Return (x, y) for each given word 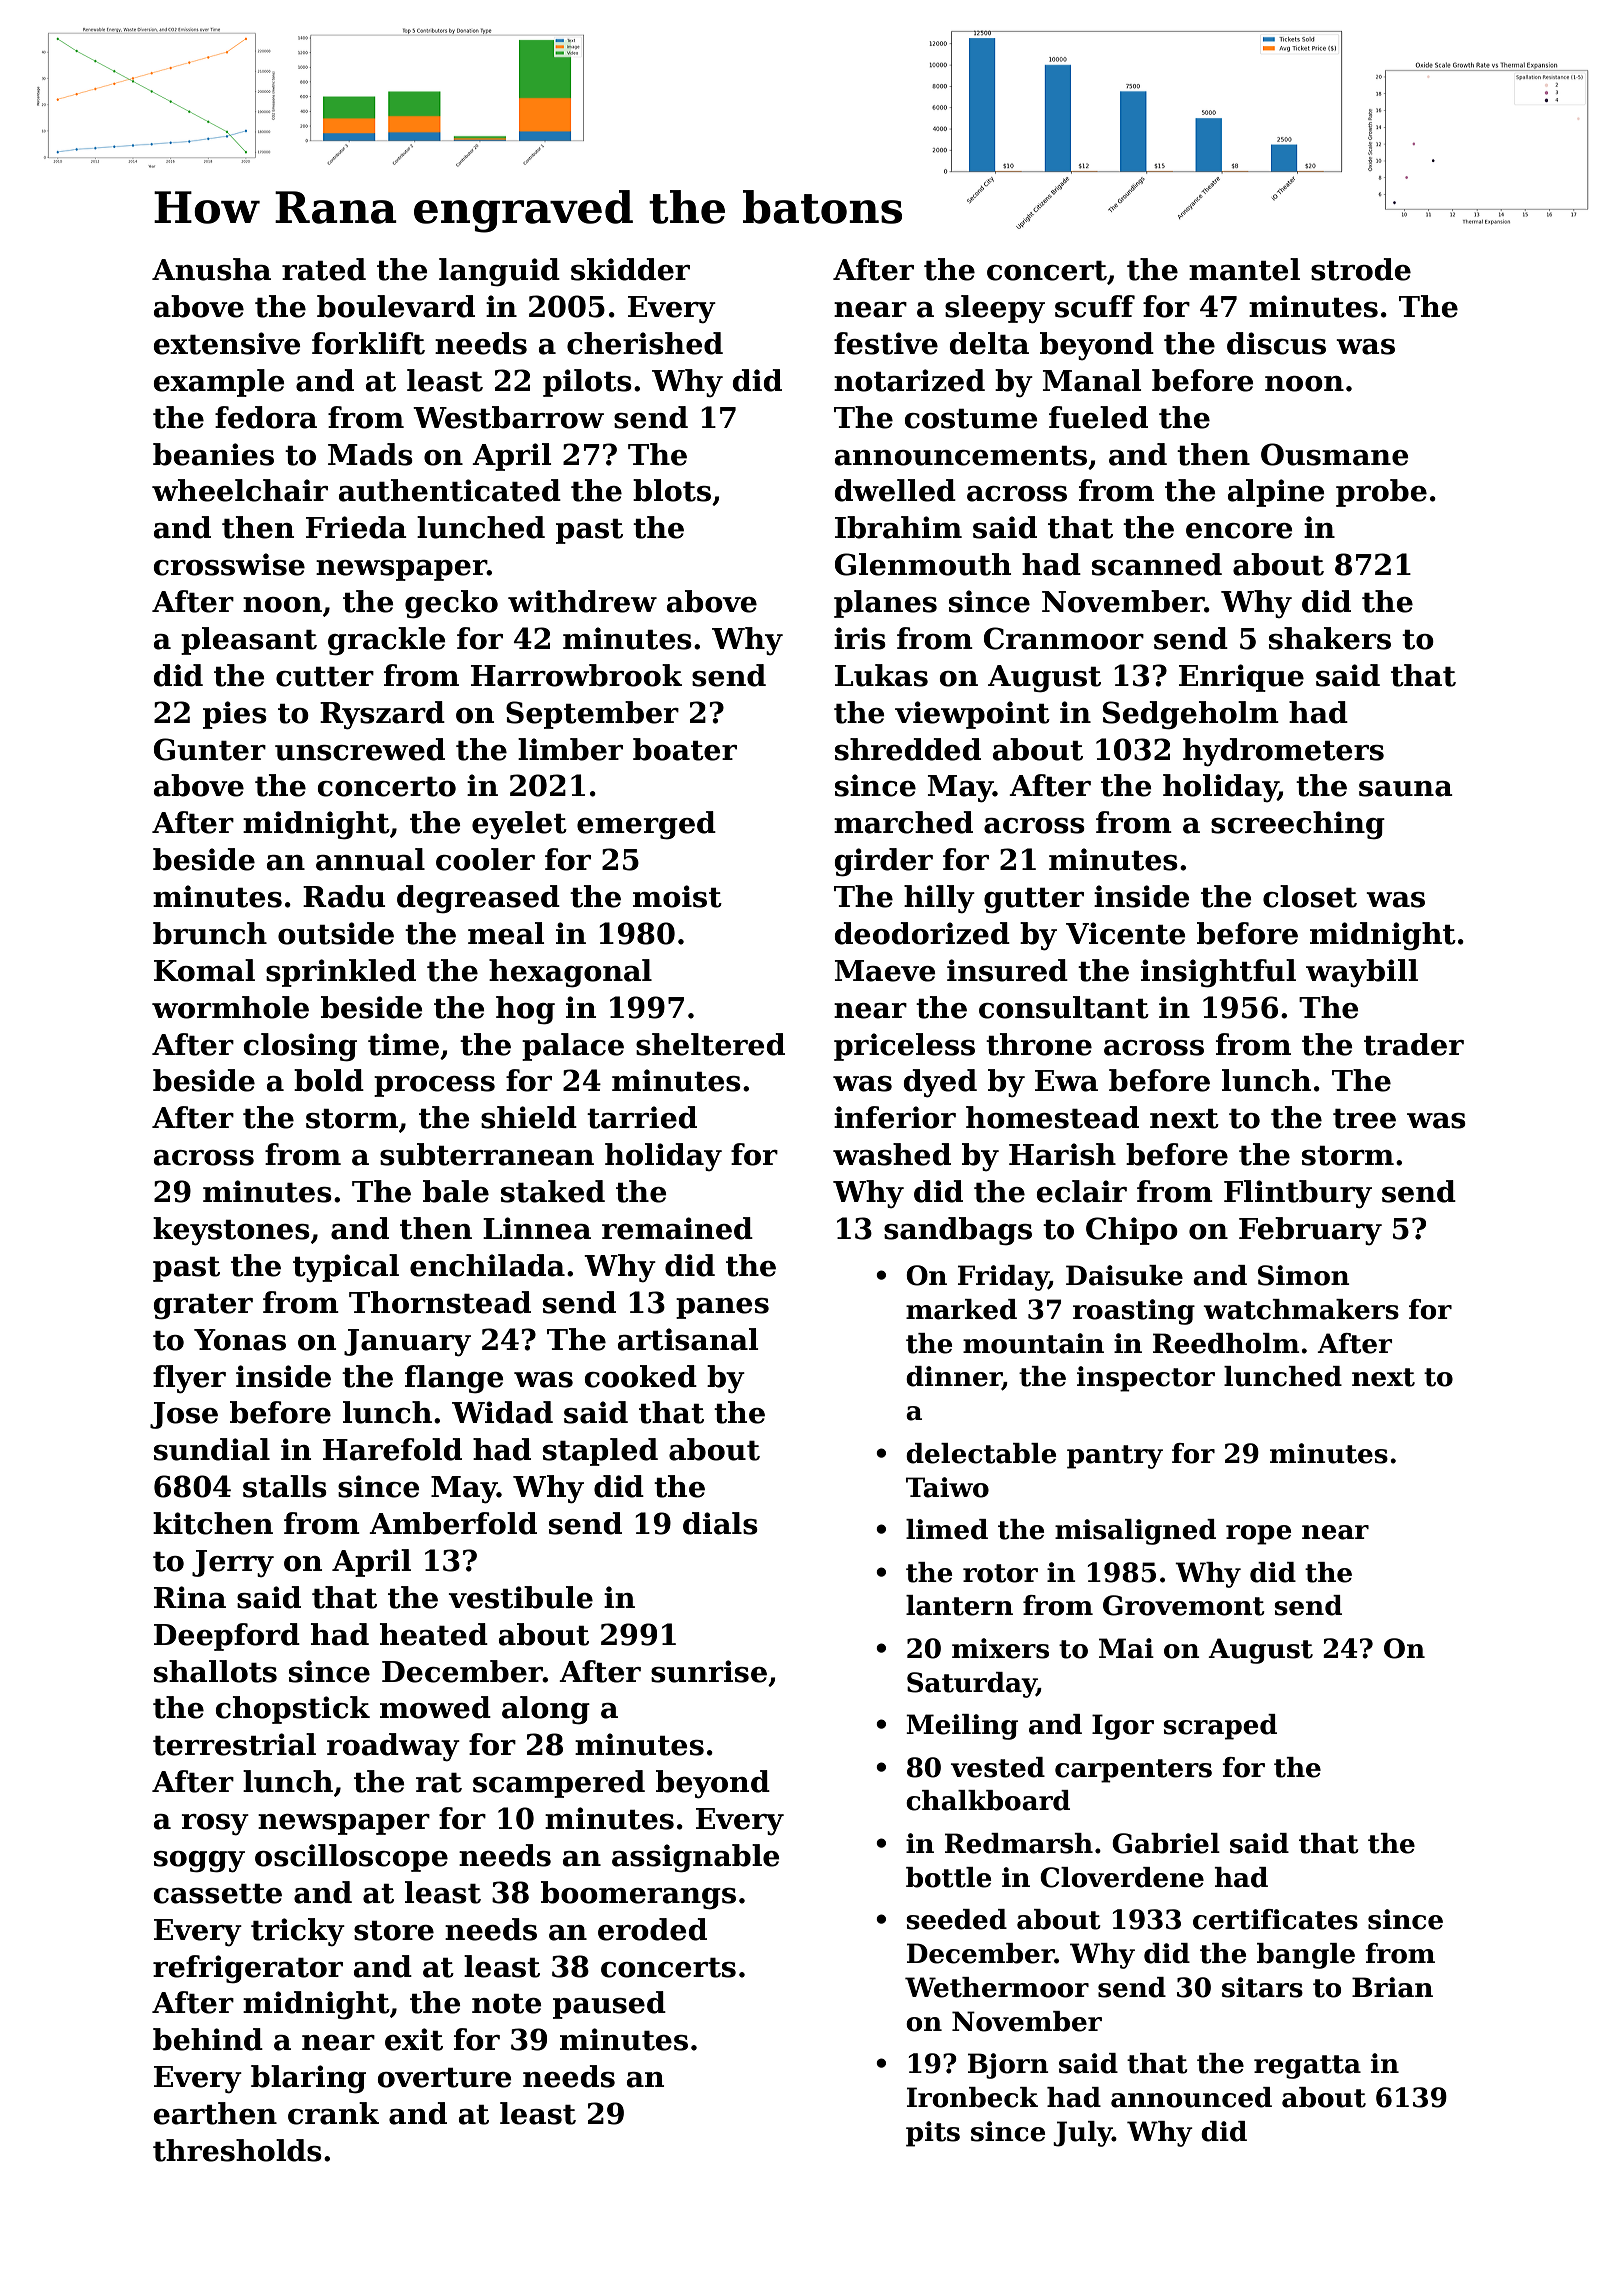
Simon (1304, 1275)
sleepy (995, 309)
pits (933, 2134)
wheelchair (240, 490)
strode (1361, 269)
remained (677, 1228)
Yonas (240, 1340)
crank (333, 2113)
